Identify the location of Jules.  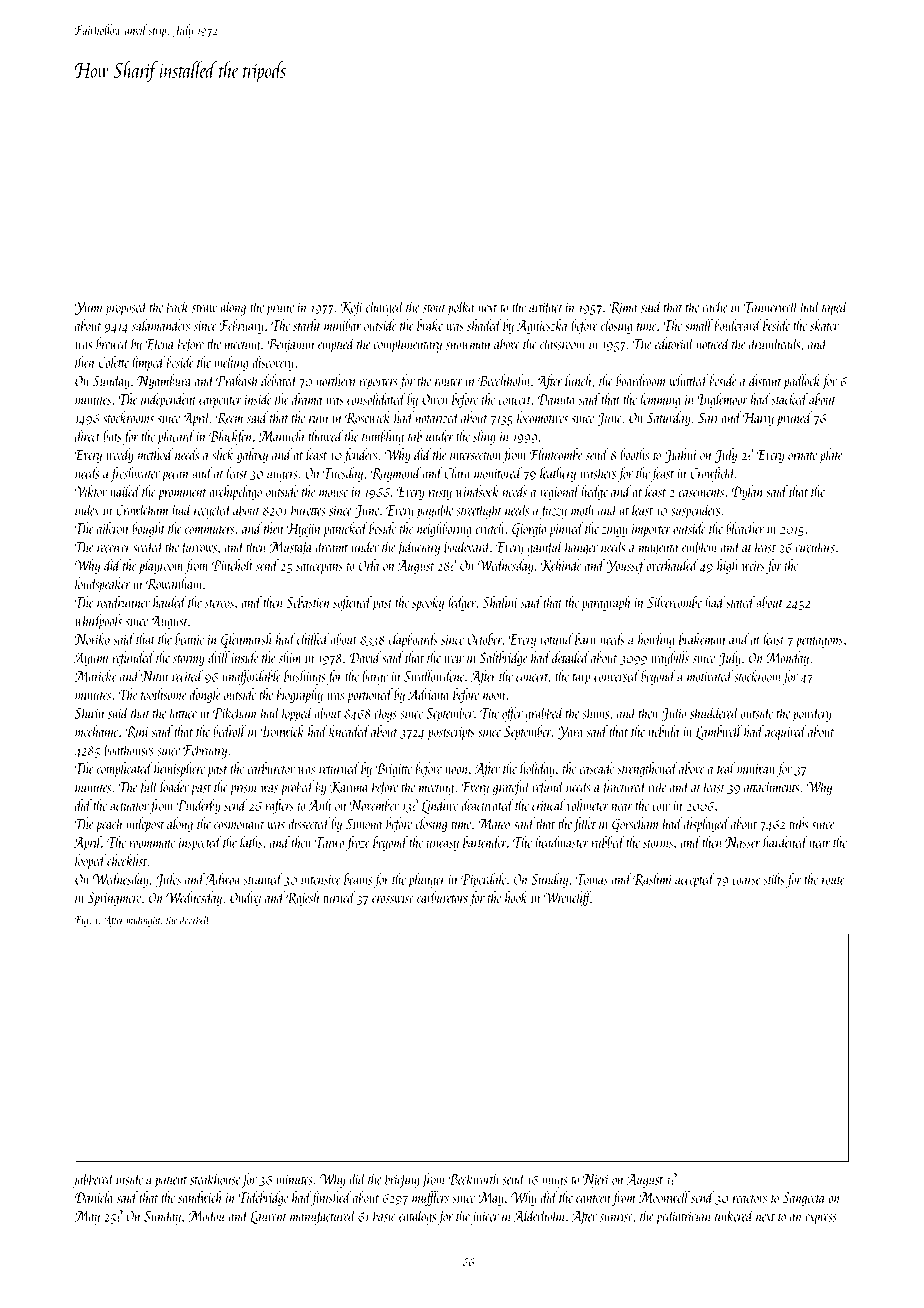
(168, 880).
